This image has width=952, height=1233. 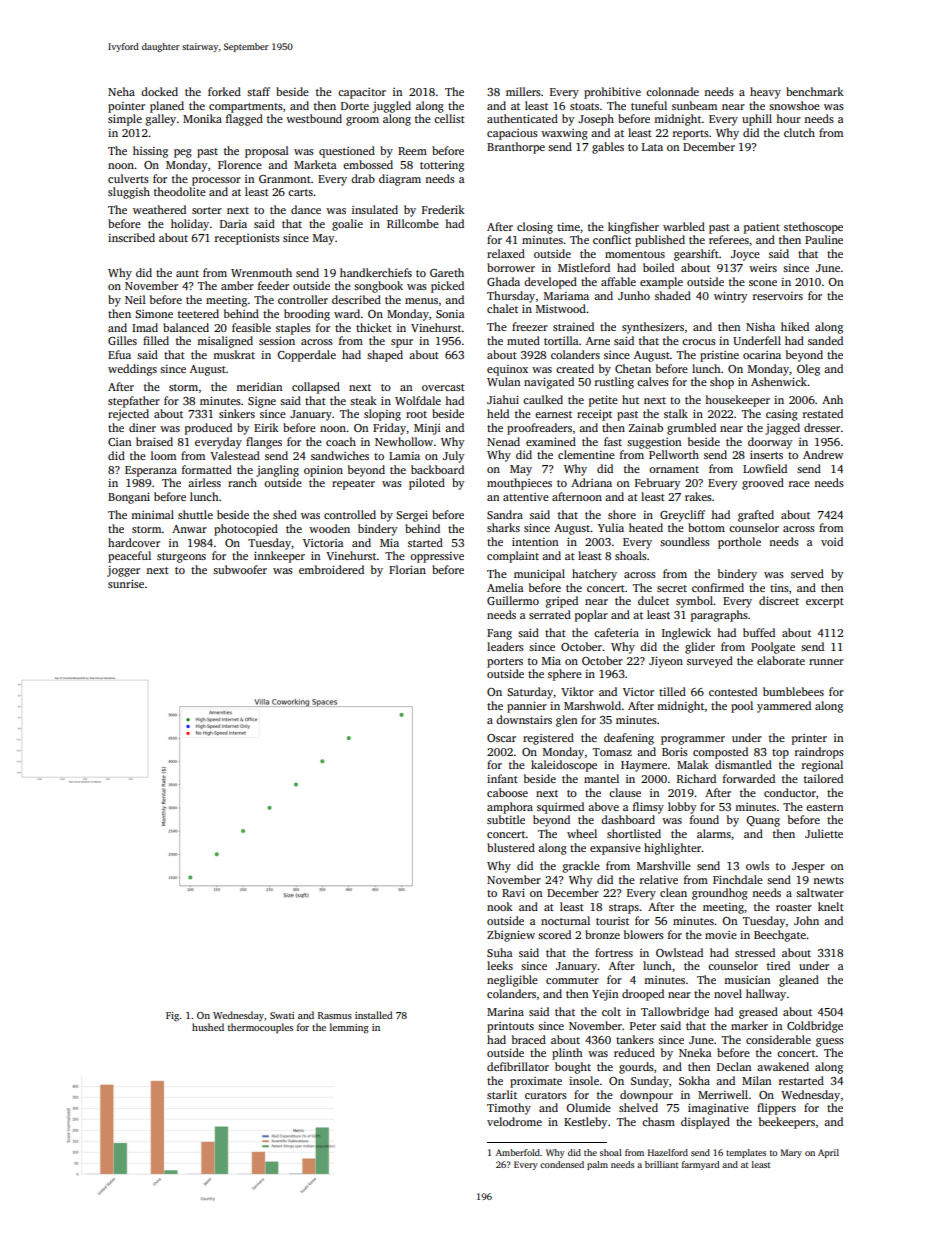 I want to click on reservoirs, so click(x=778, y=296).
